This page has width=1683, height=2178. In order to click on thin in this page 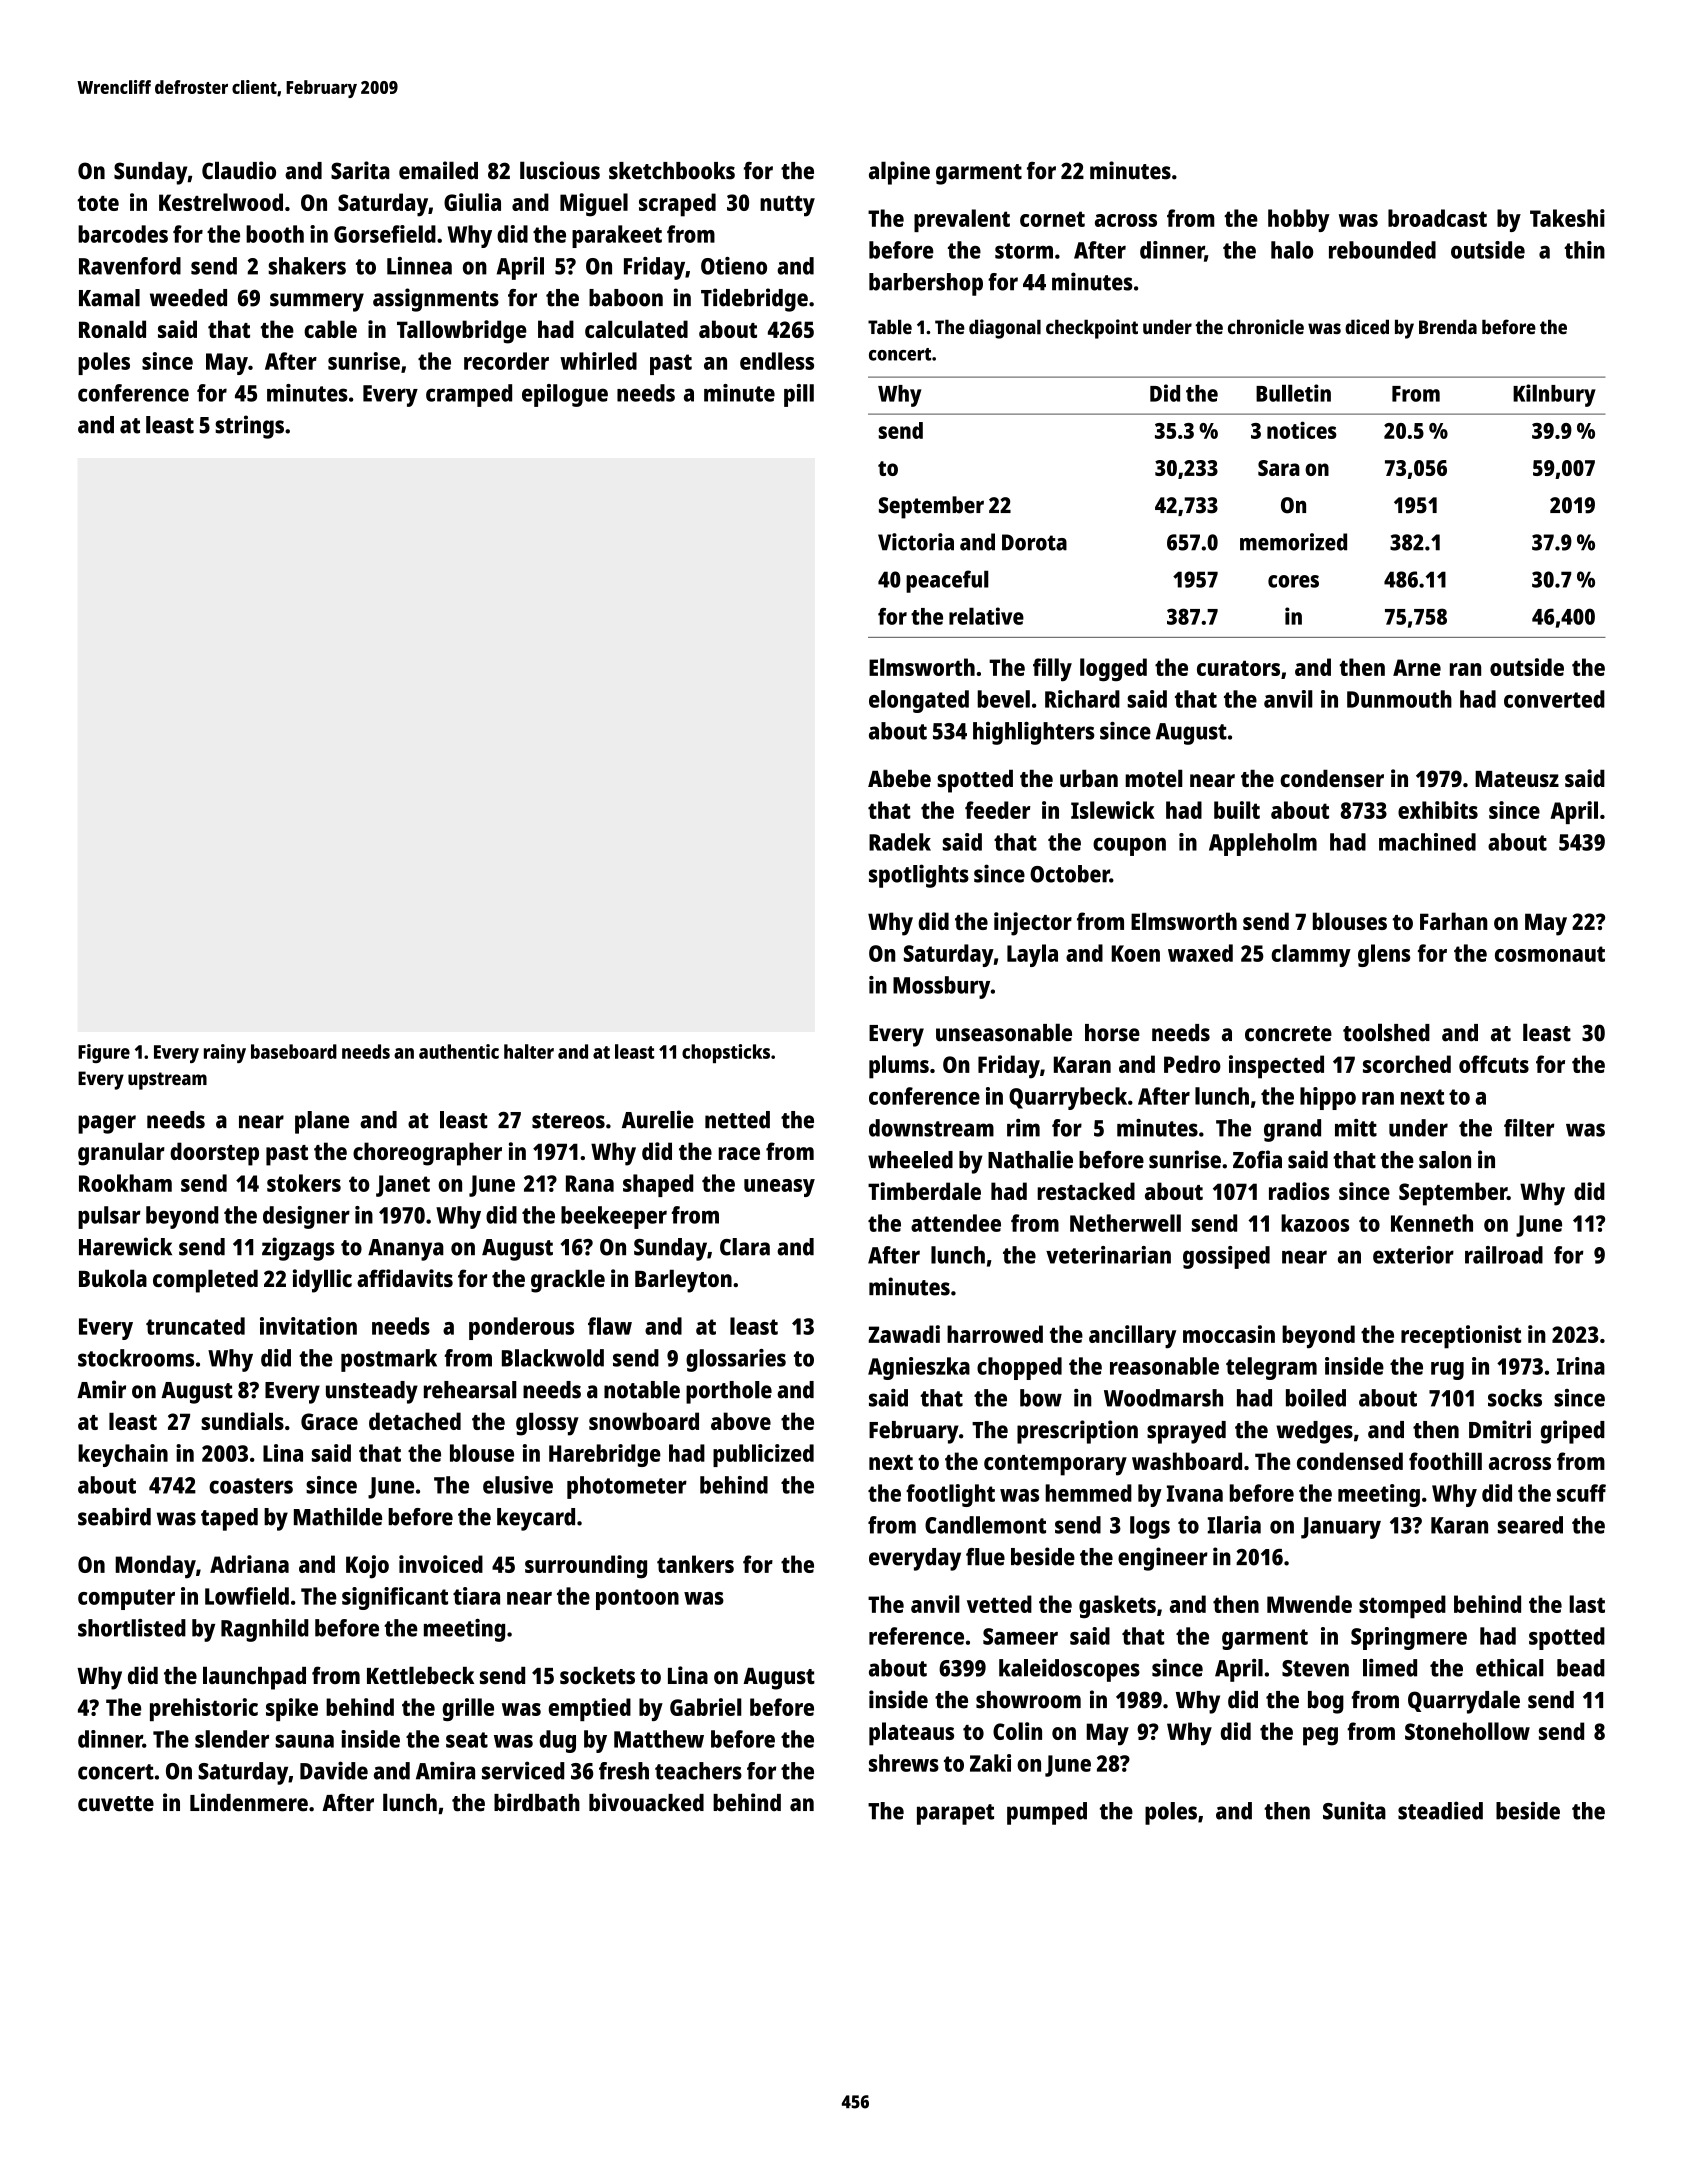, I will do `click(1584, 250)`.
